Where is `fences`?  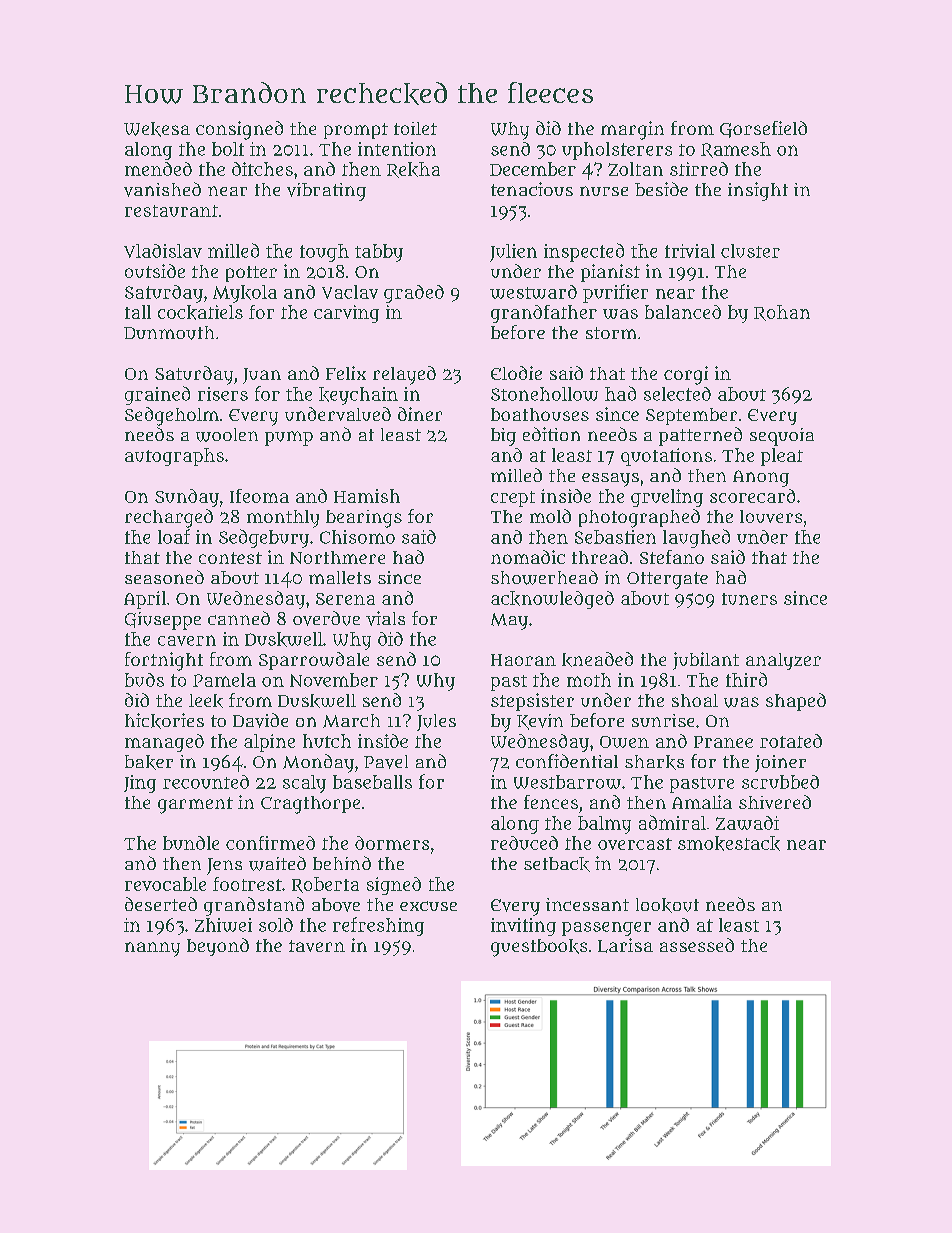
fences is located at coordinates (551, 802).
